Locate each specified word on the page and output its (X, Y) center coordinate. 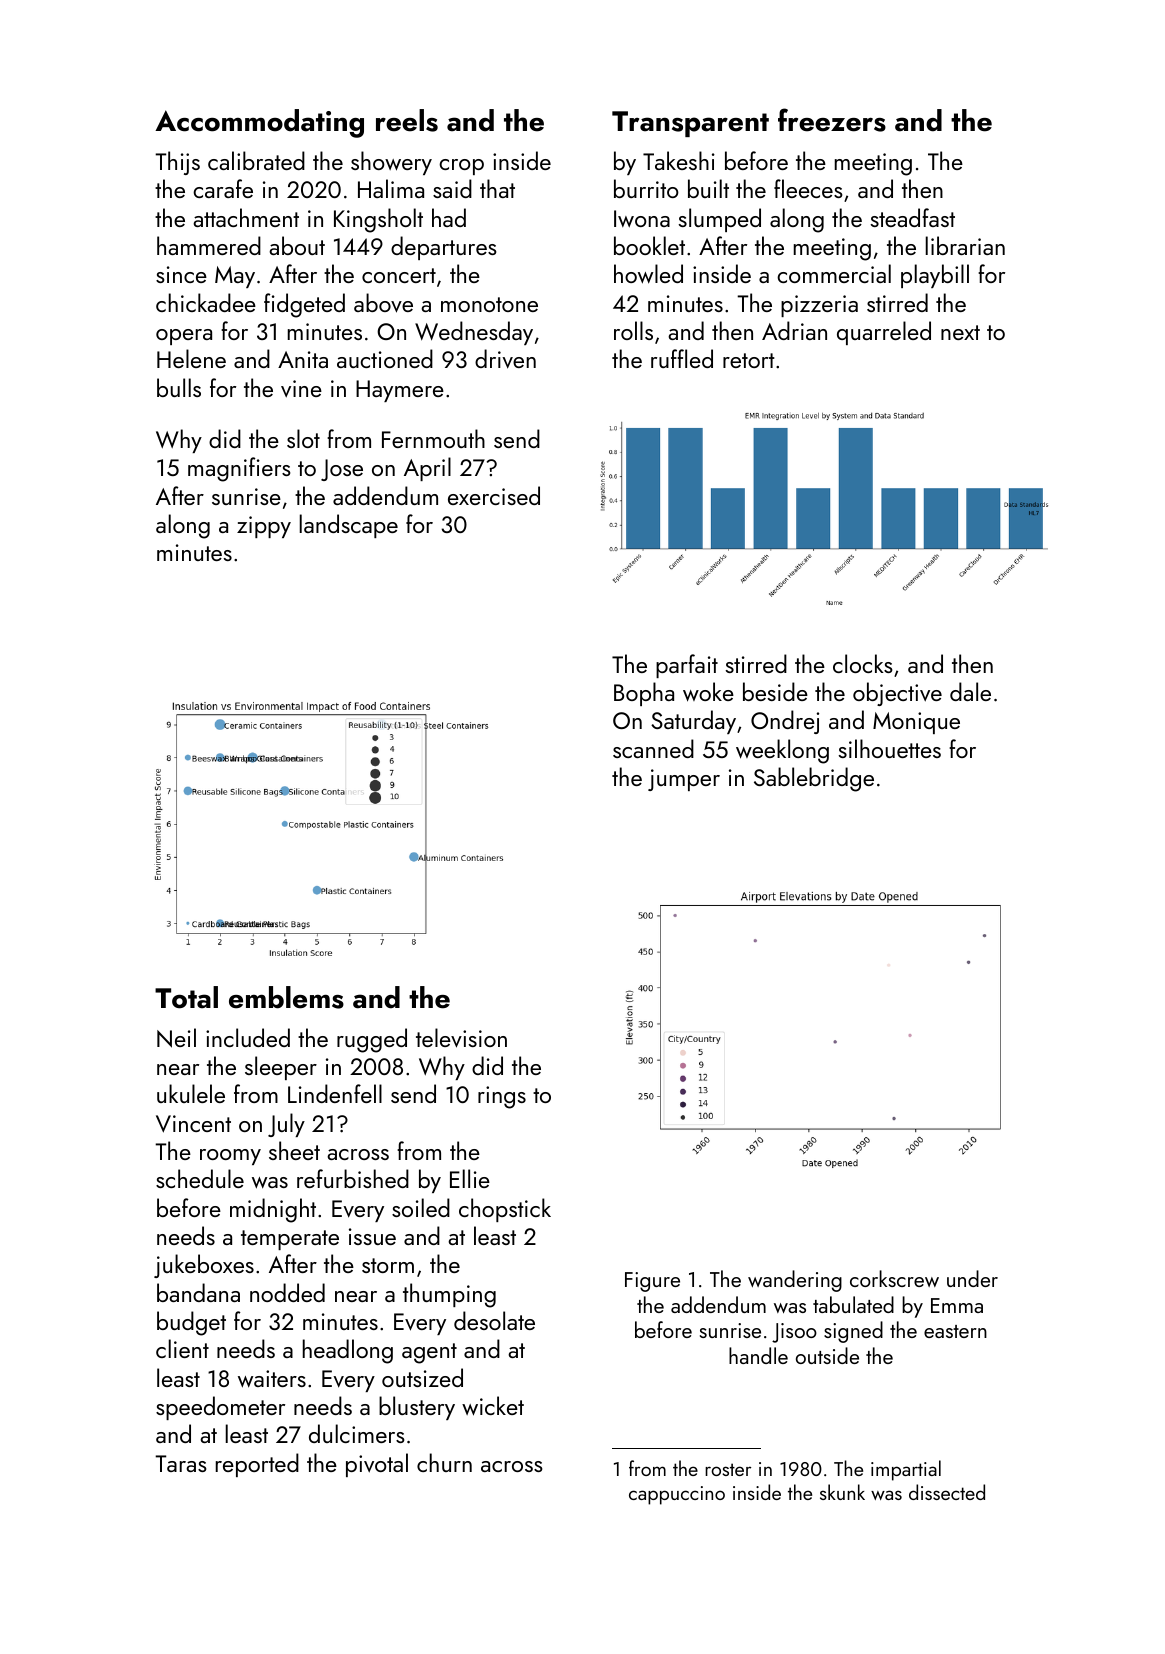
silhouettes (890, 748)
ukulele (191, 1093)
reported (257, 1465)
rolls (633, 330)
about (297, 245)
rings (502, 1097)
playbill (935, 276)
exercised (494, 495)
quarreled (884, 333)
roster (728, 1469)
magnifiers (239, 469)
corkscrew (894, 1278)
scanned (653, 748)
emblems (286, 997)
